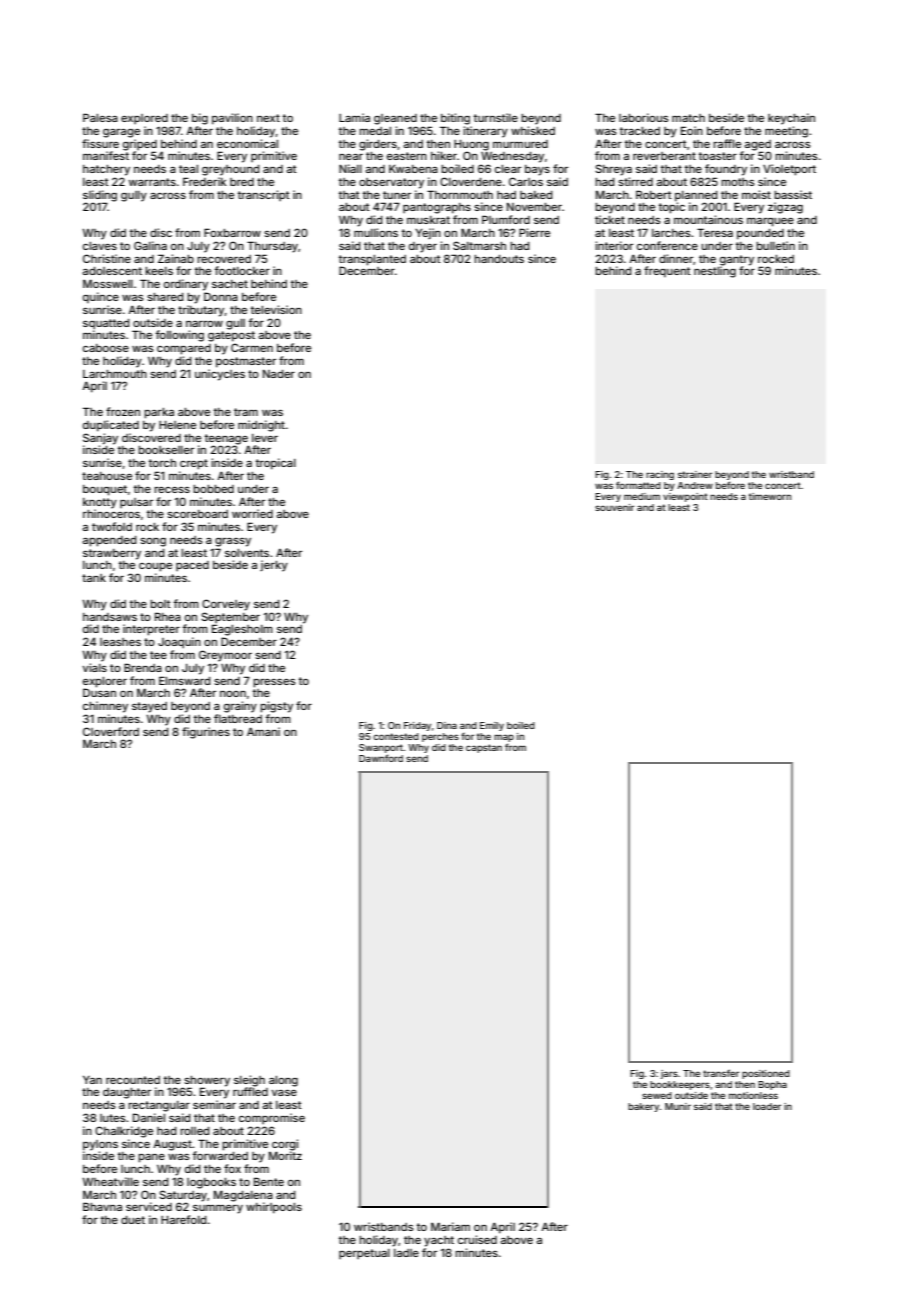  Describe the element at coordinates (242, 270) in the screenshot. I see `footlocker` at that location.
